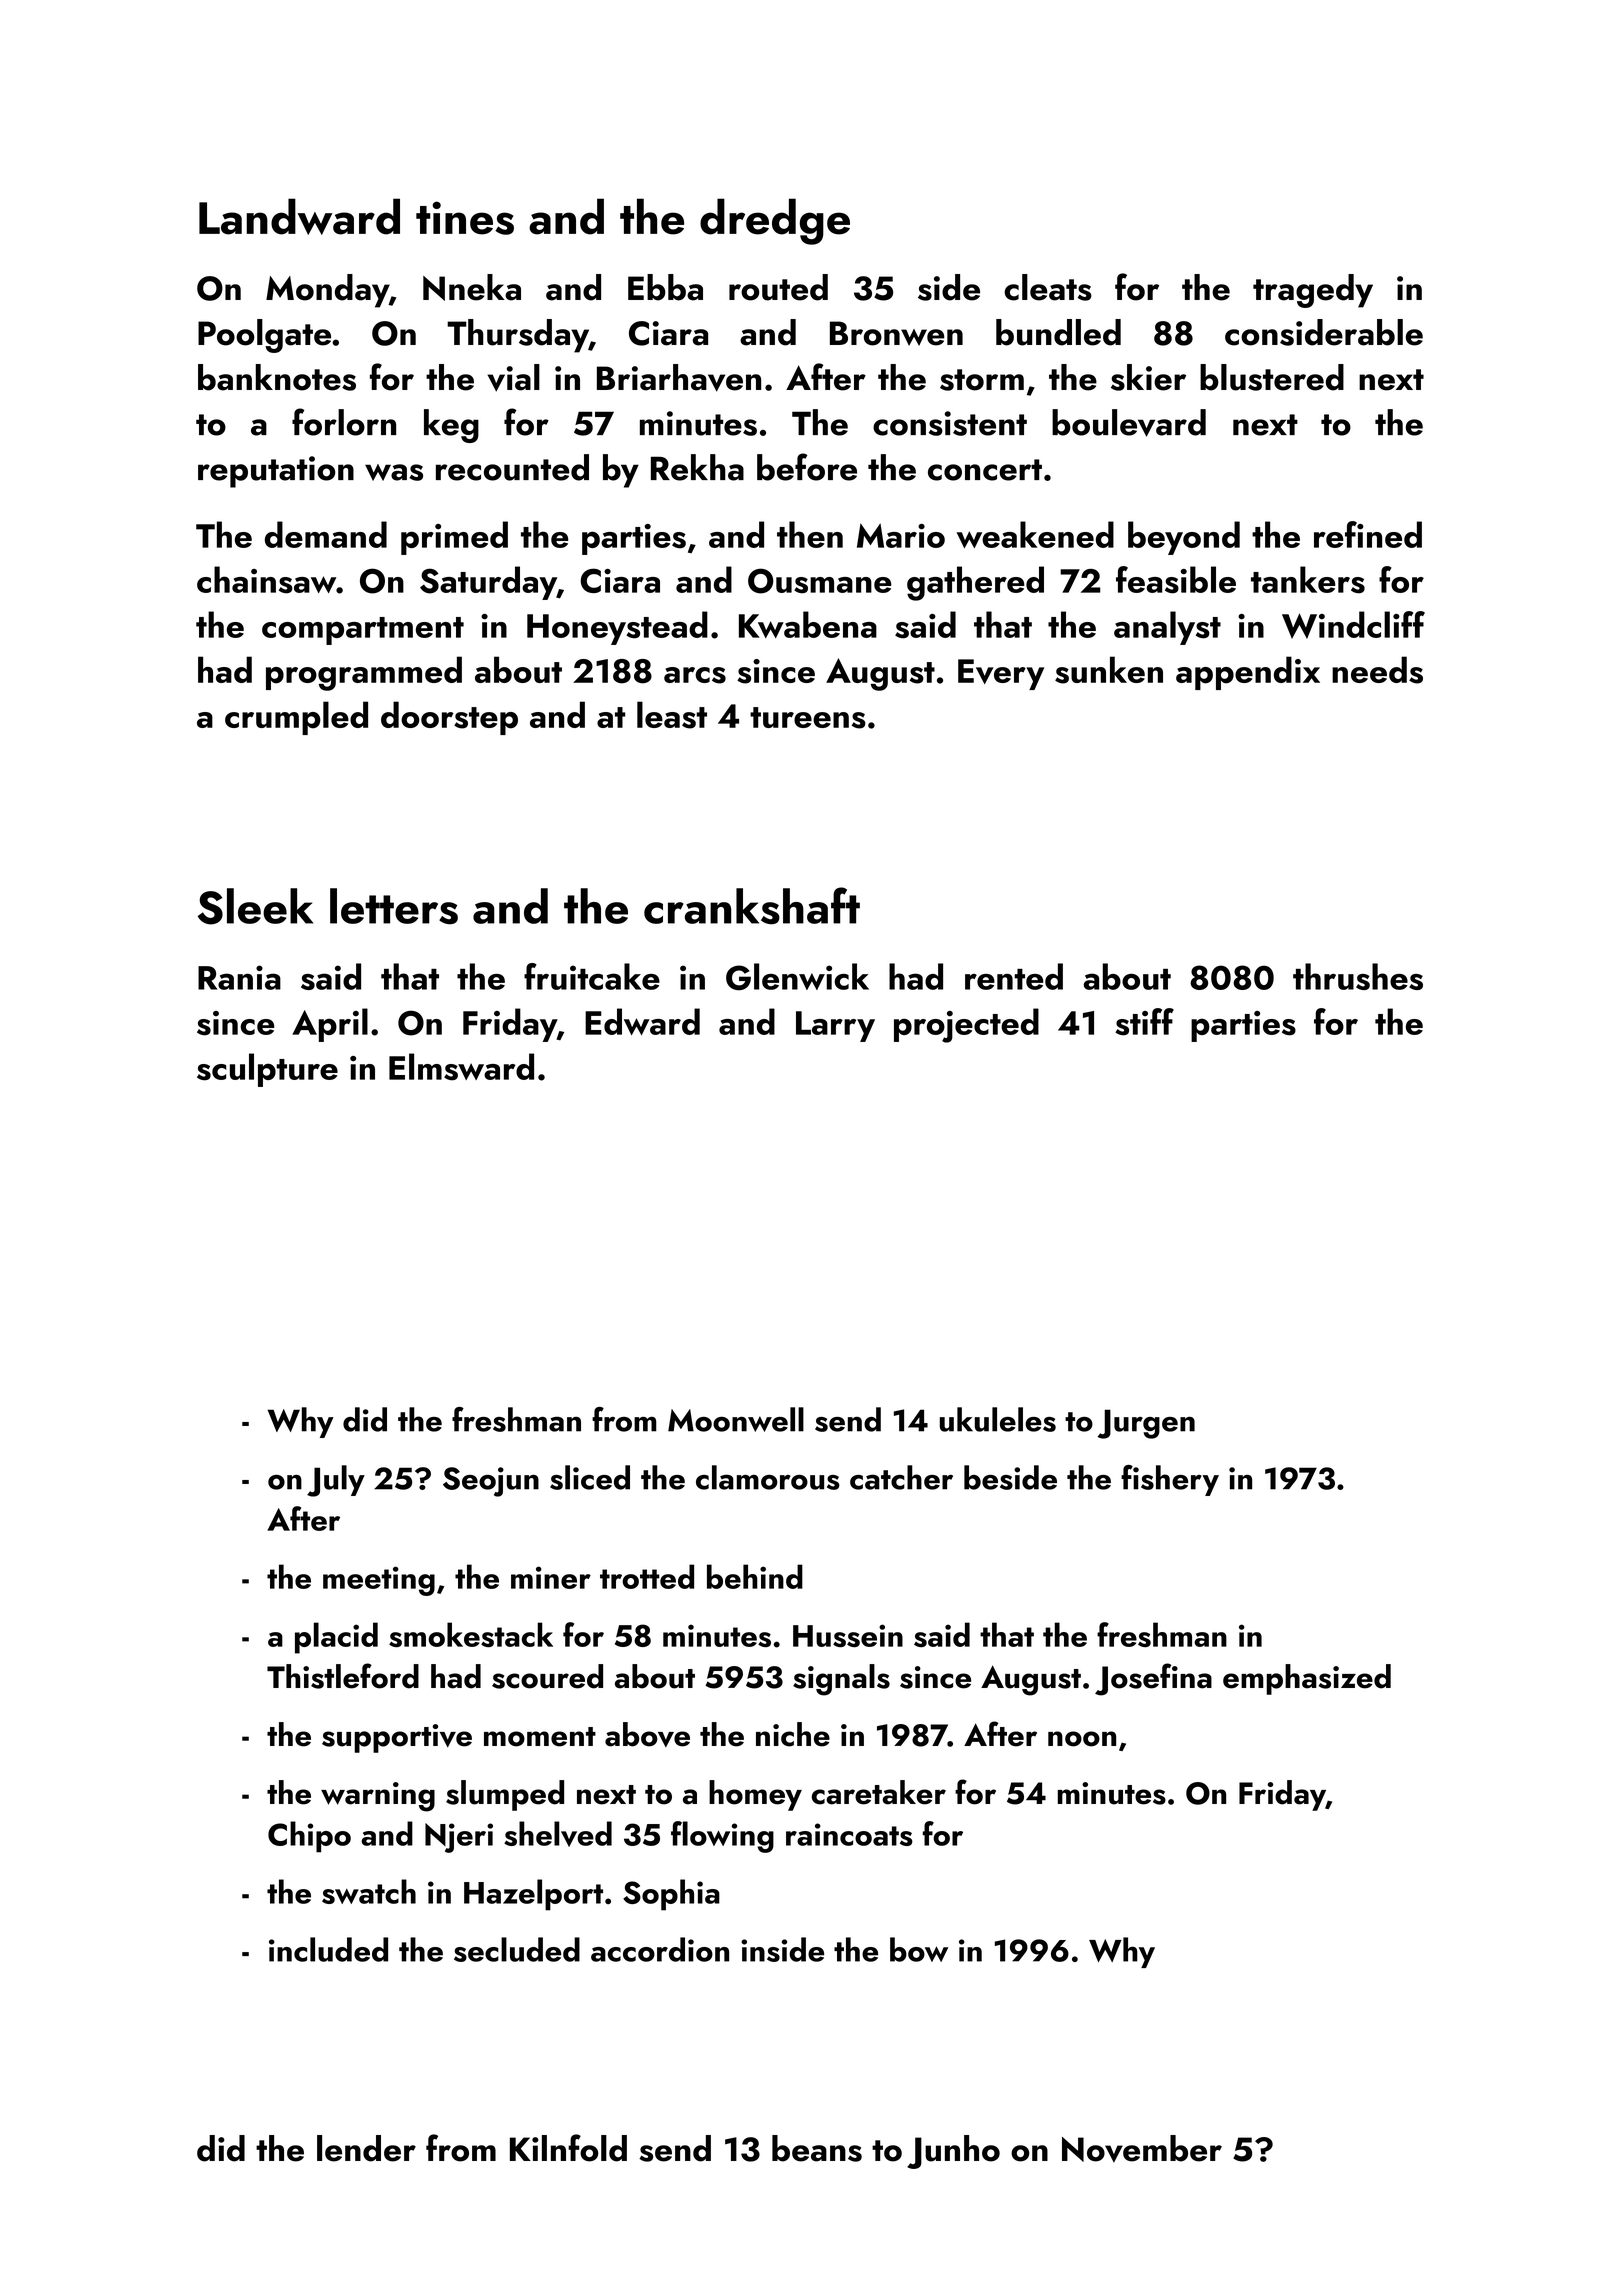  Describe the element at coordinates (1142, 2148) in the screenshot. I see `November` at that location.
